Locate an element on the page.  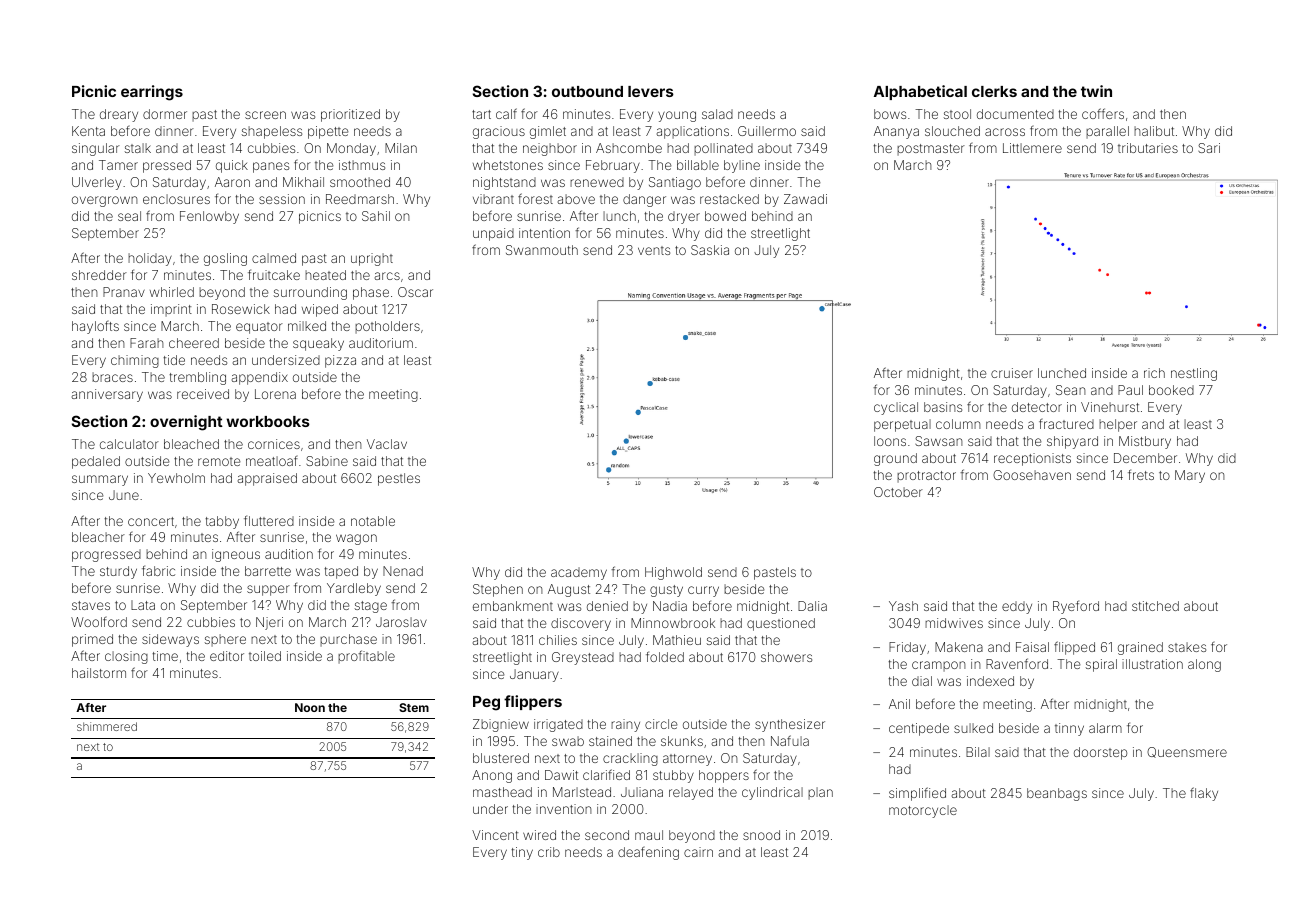
Lorena is located at coordinates (275, 394).
